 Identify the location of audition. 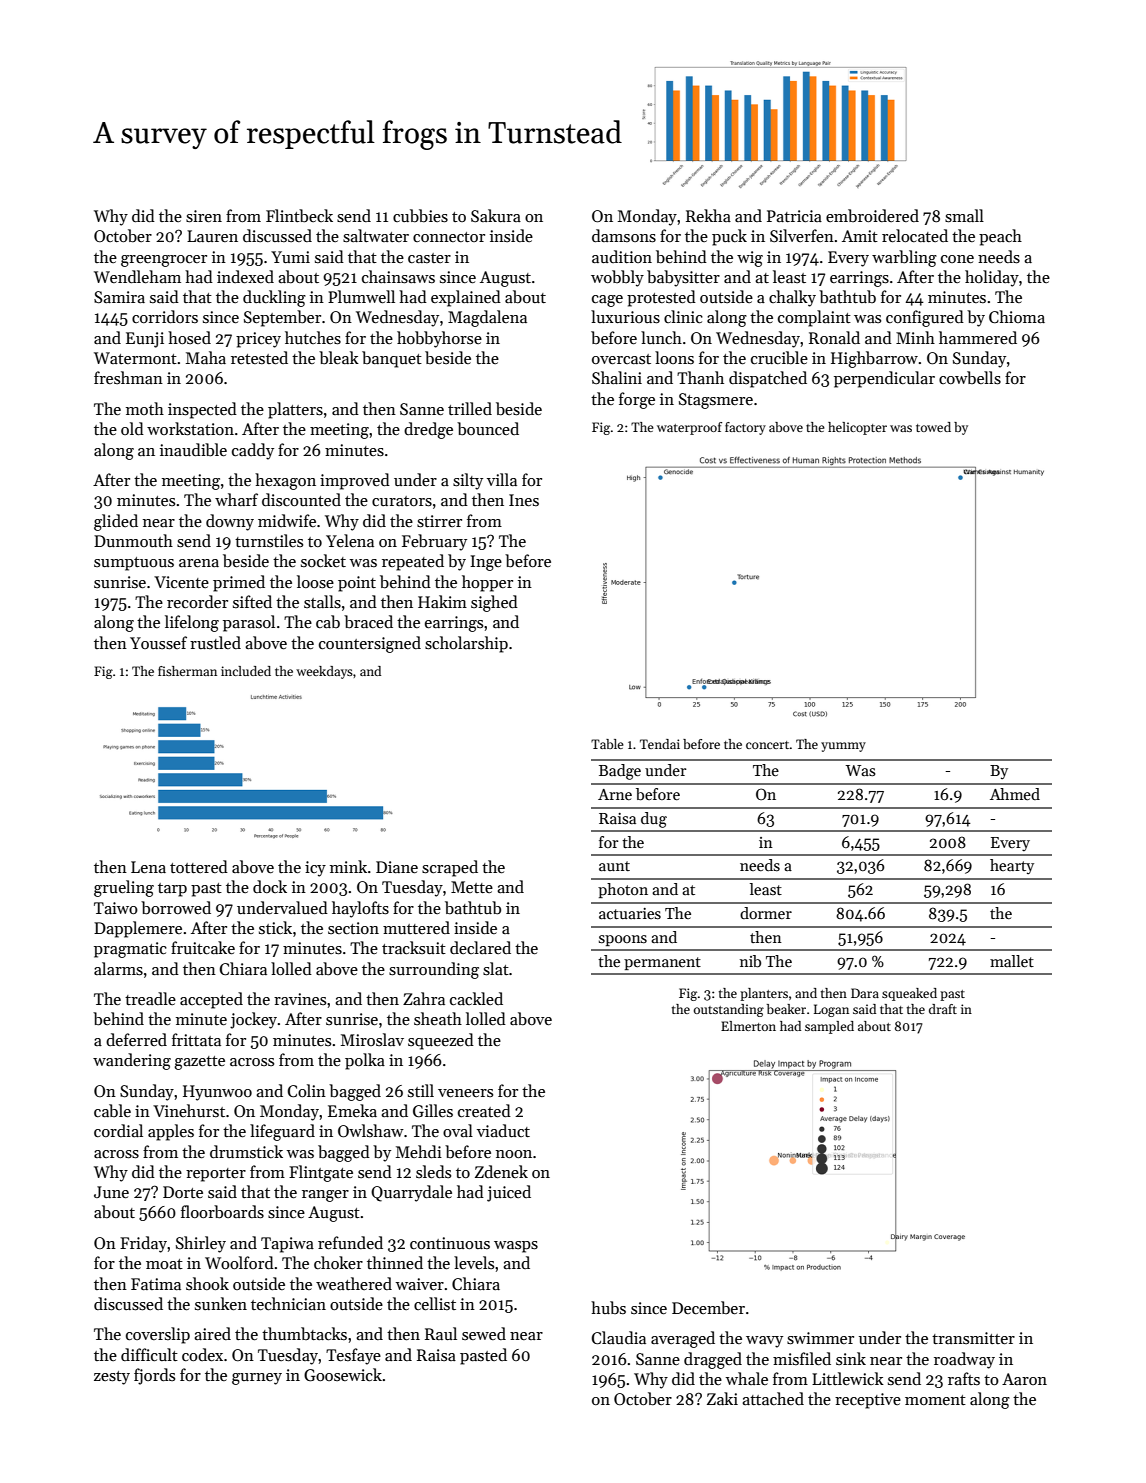
(622, 256).
